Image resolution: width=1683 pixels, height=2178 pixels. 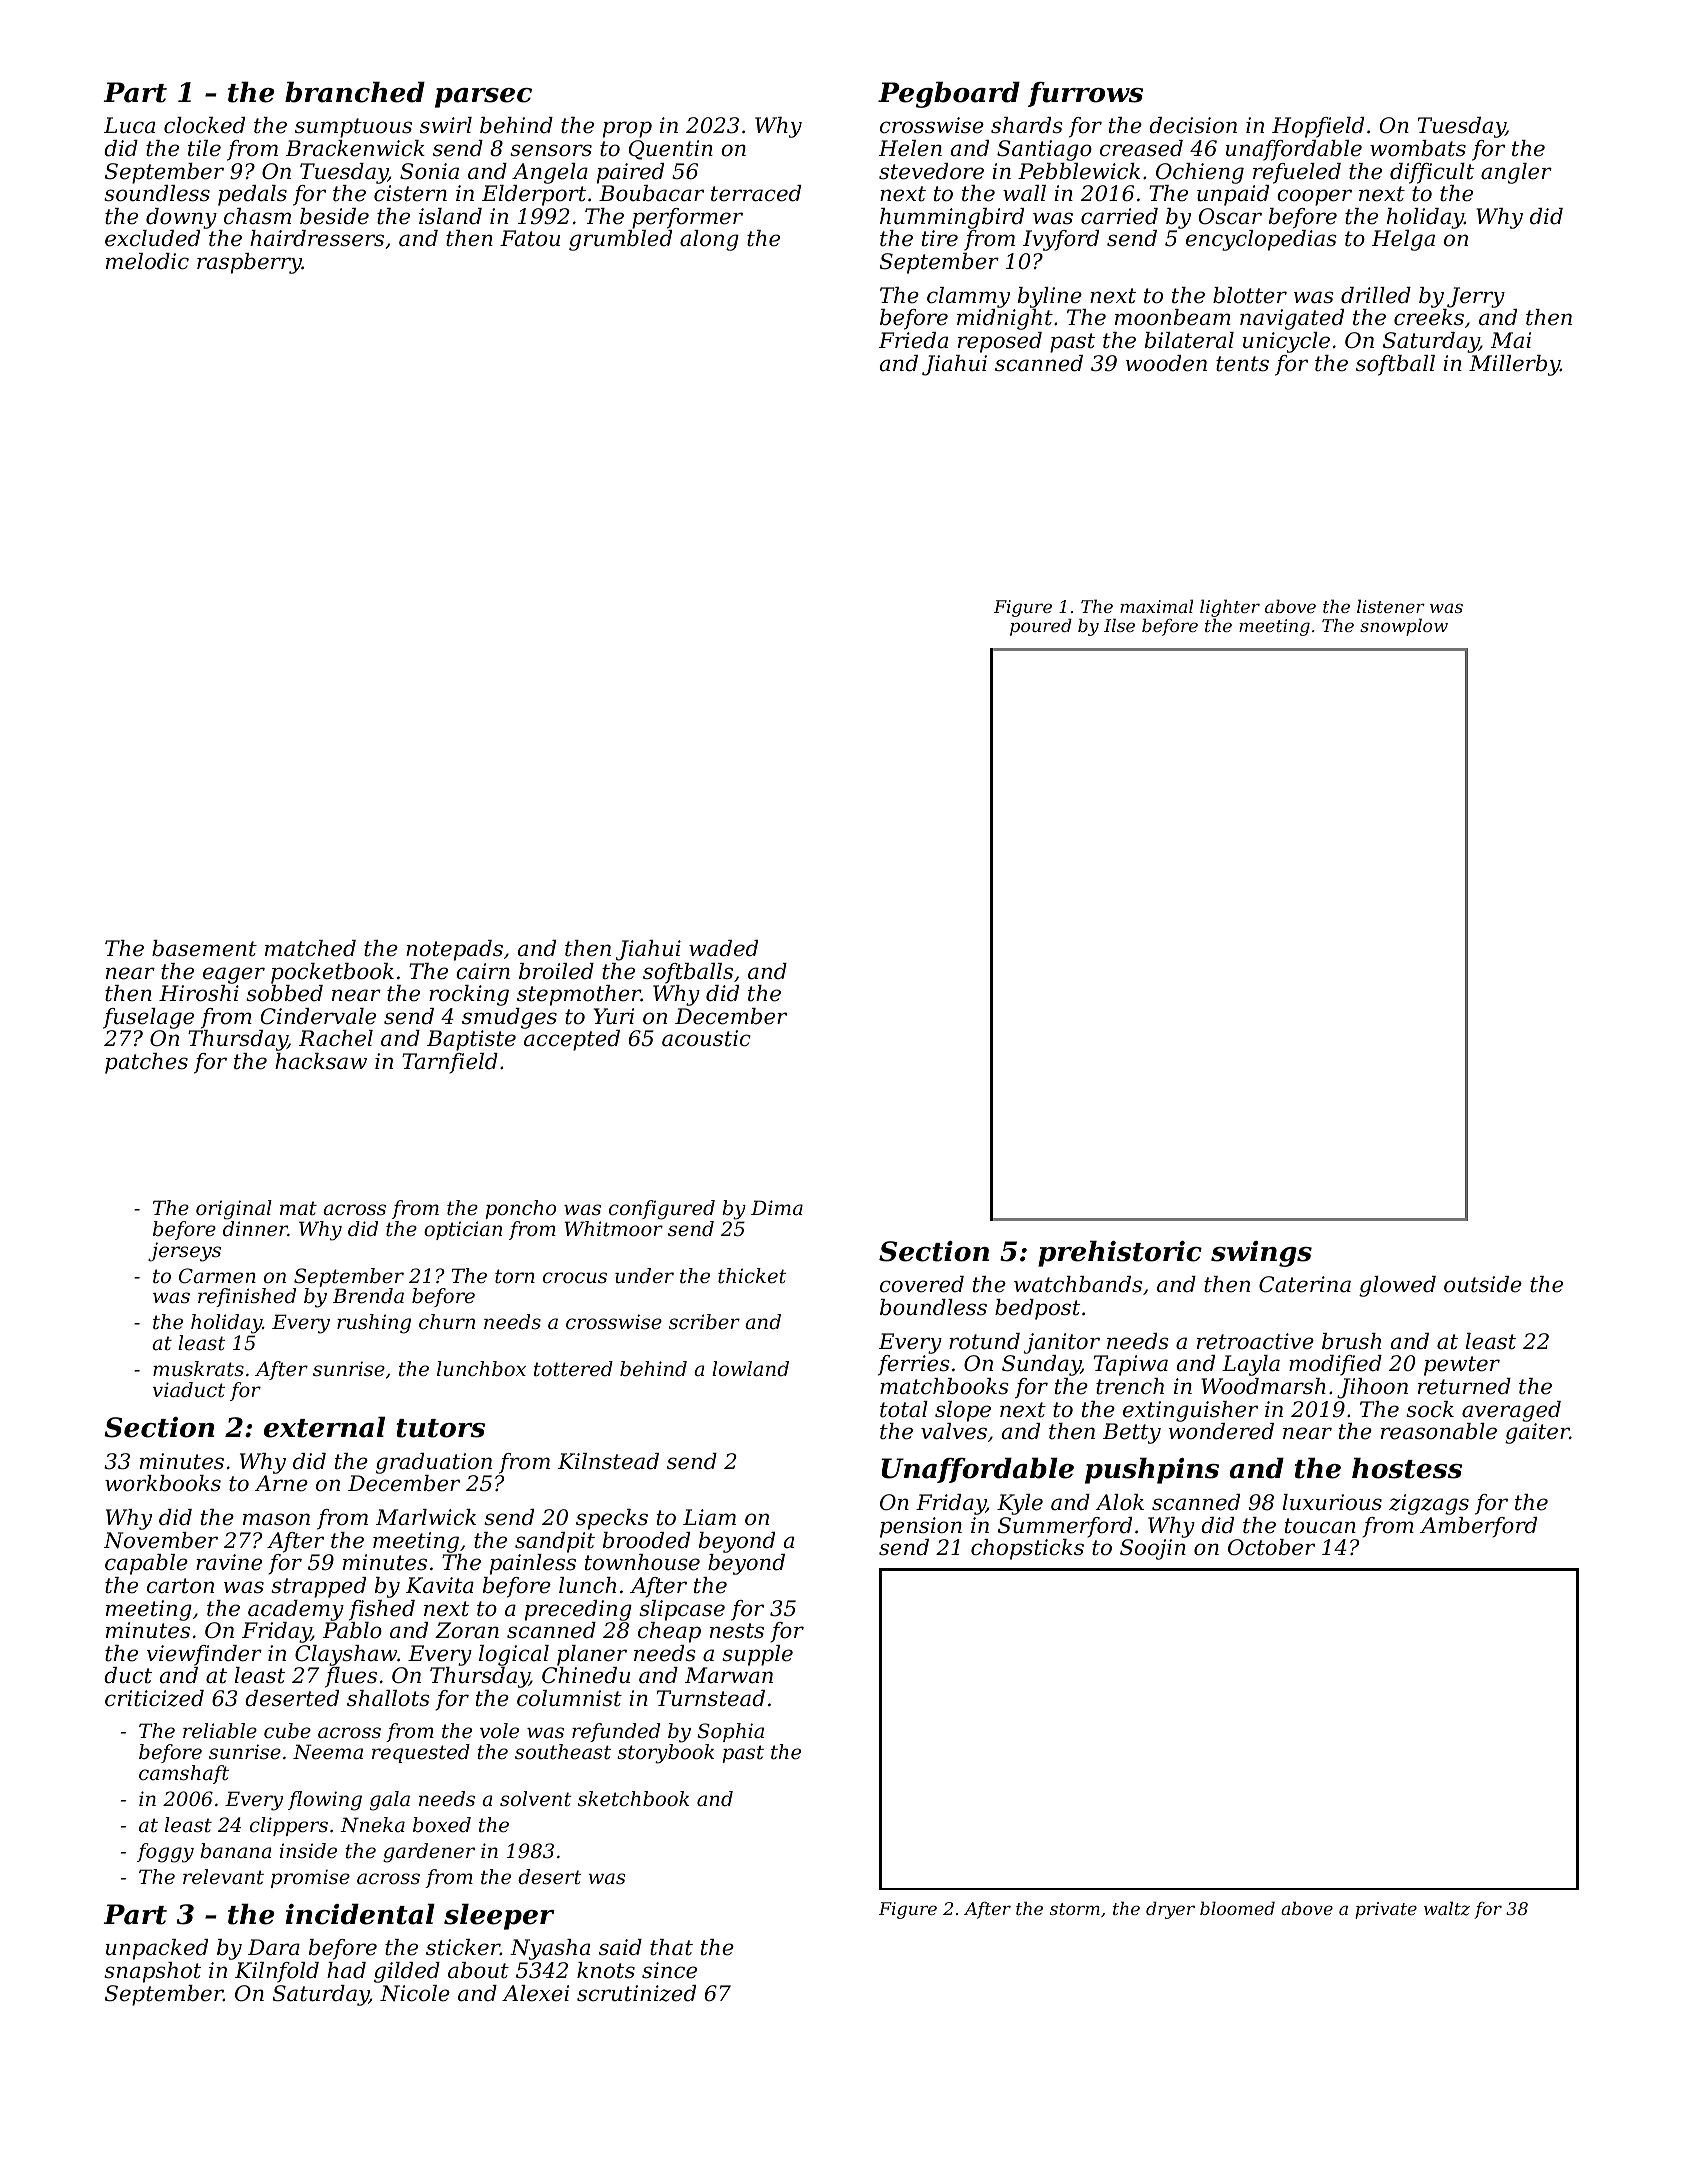 What do you see at coordinates (949, 94) in the page?
I see `Pegboard` at bounding box center [949, 94].
